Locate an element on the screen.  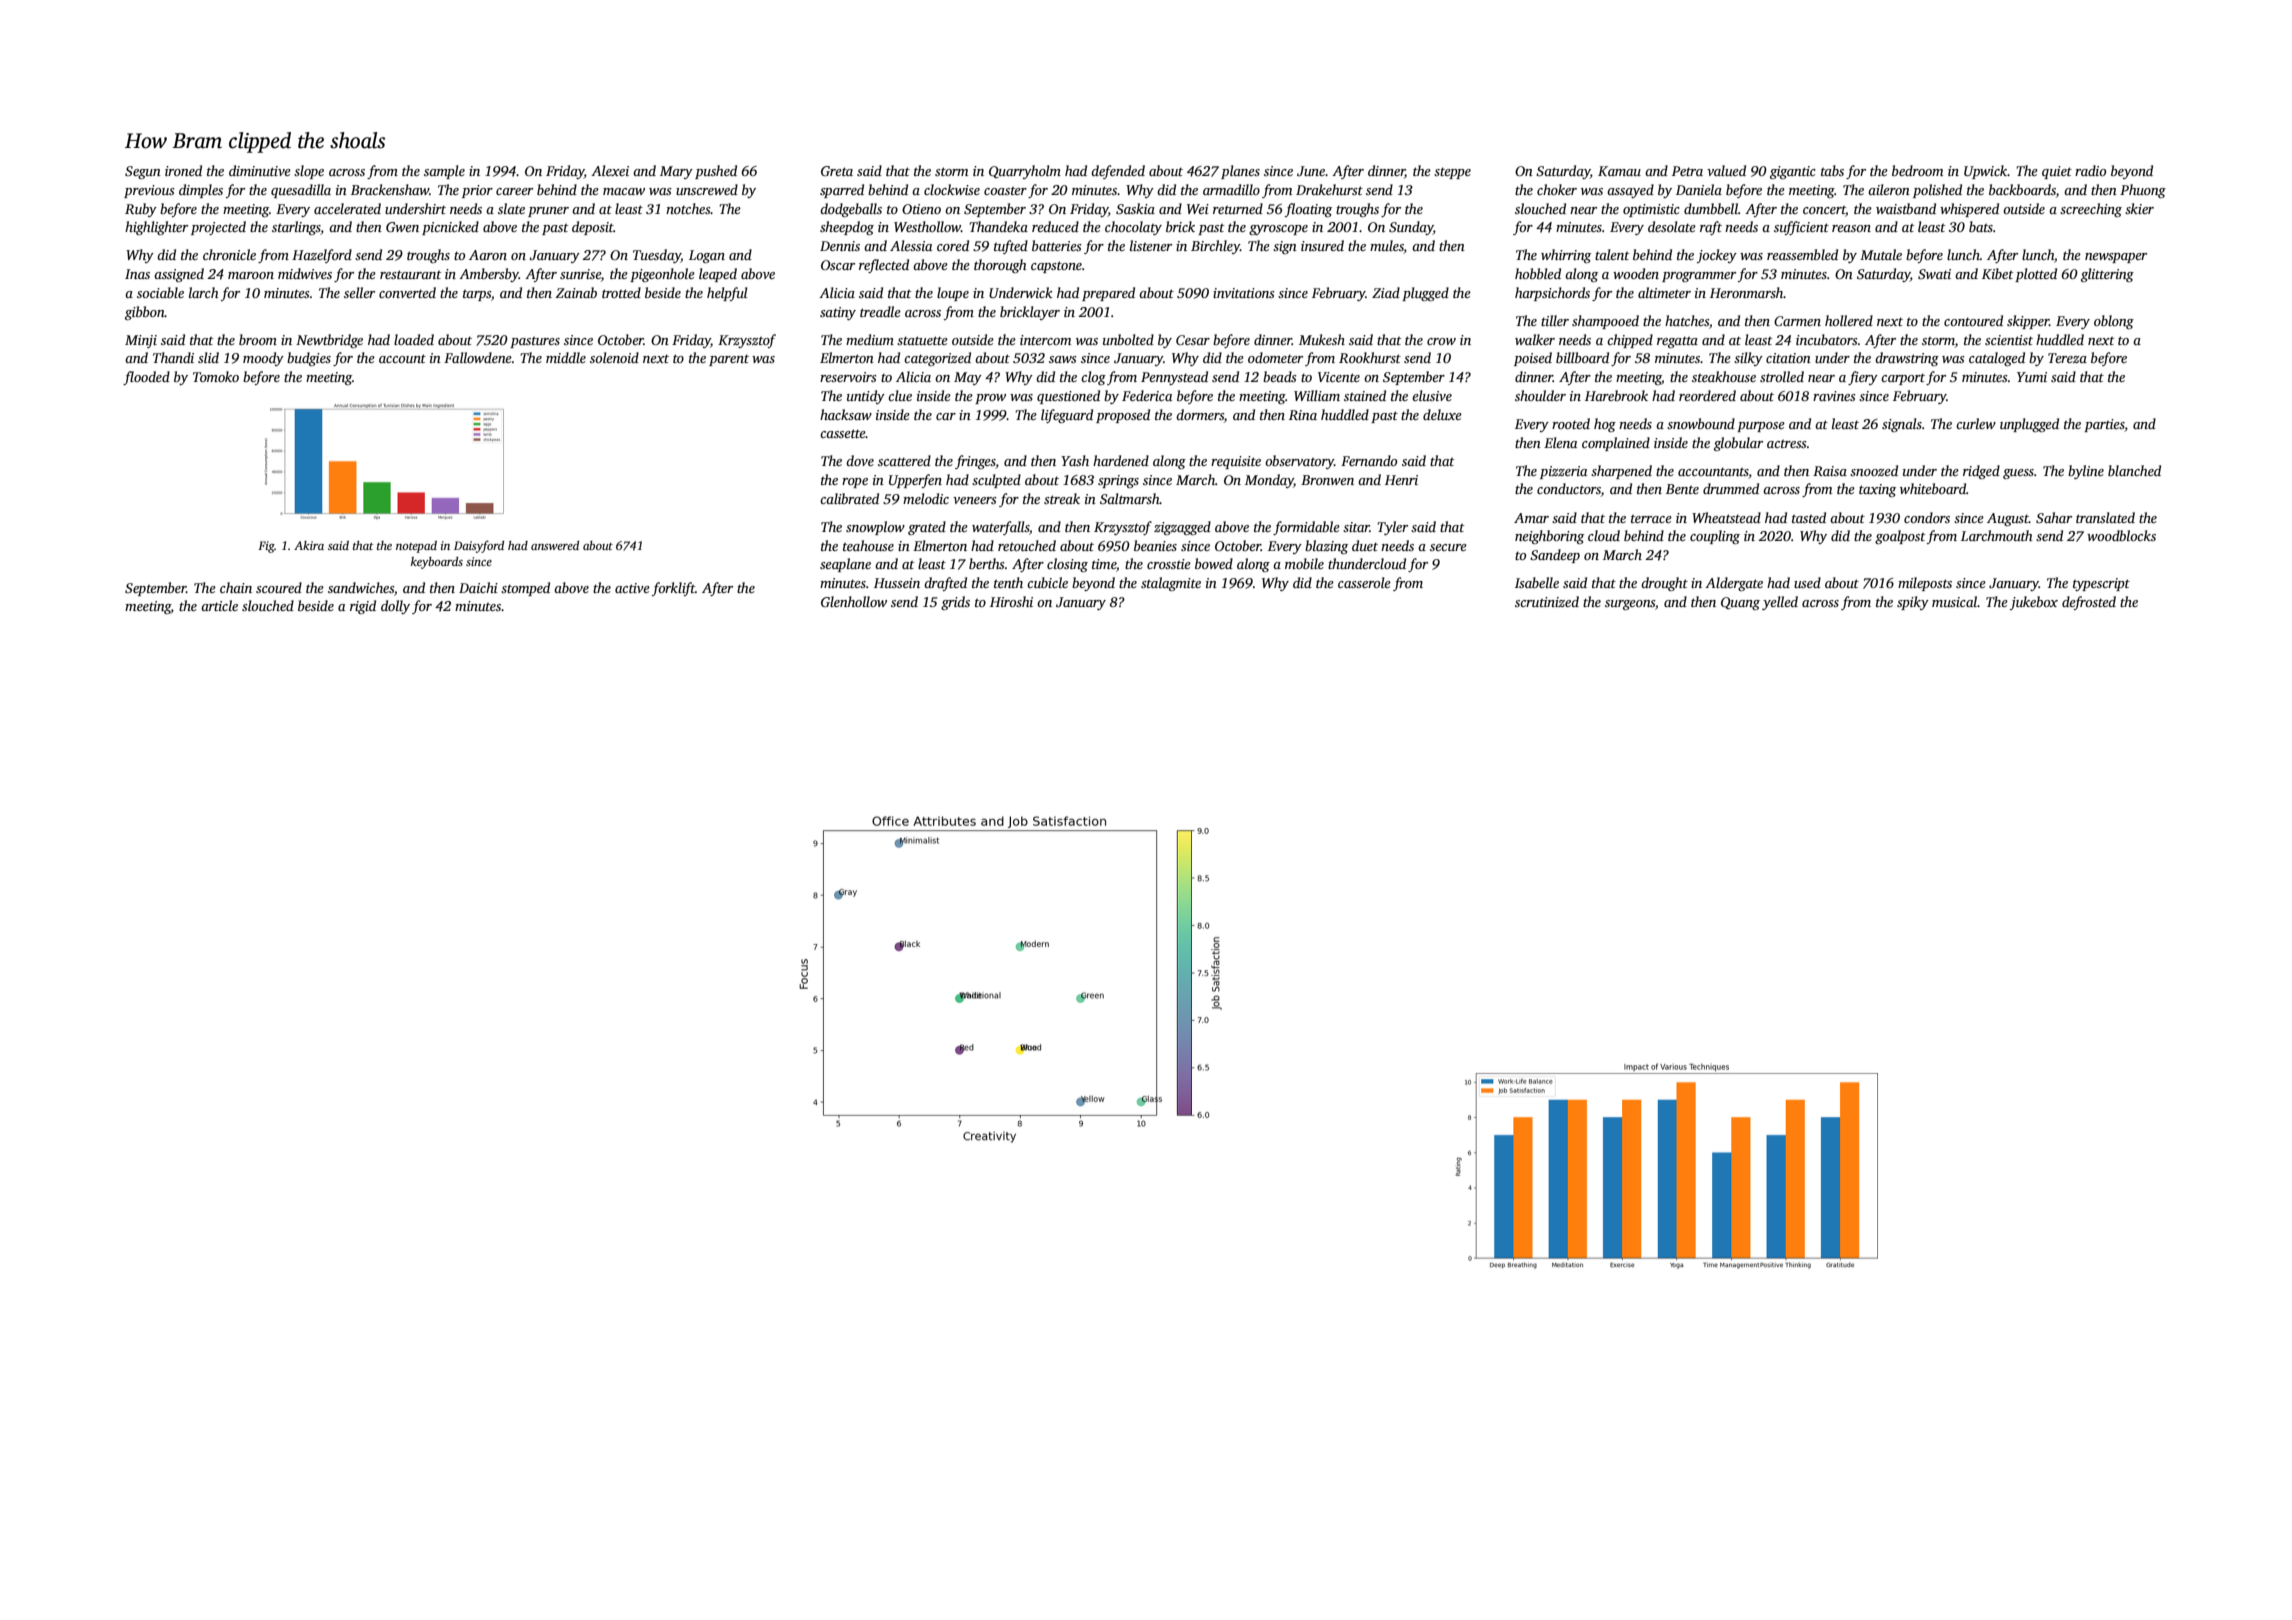
glittering is located at coordinates (2107, 275).
